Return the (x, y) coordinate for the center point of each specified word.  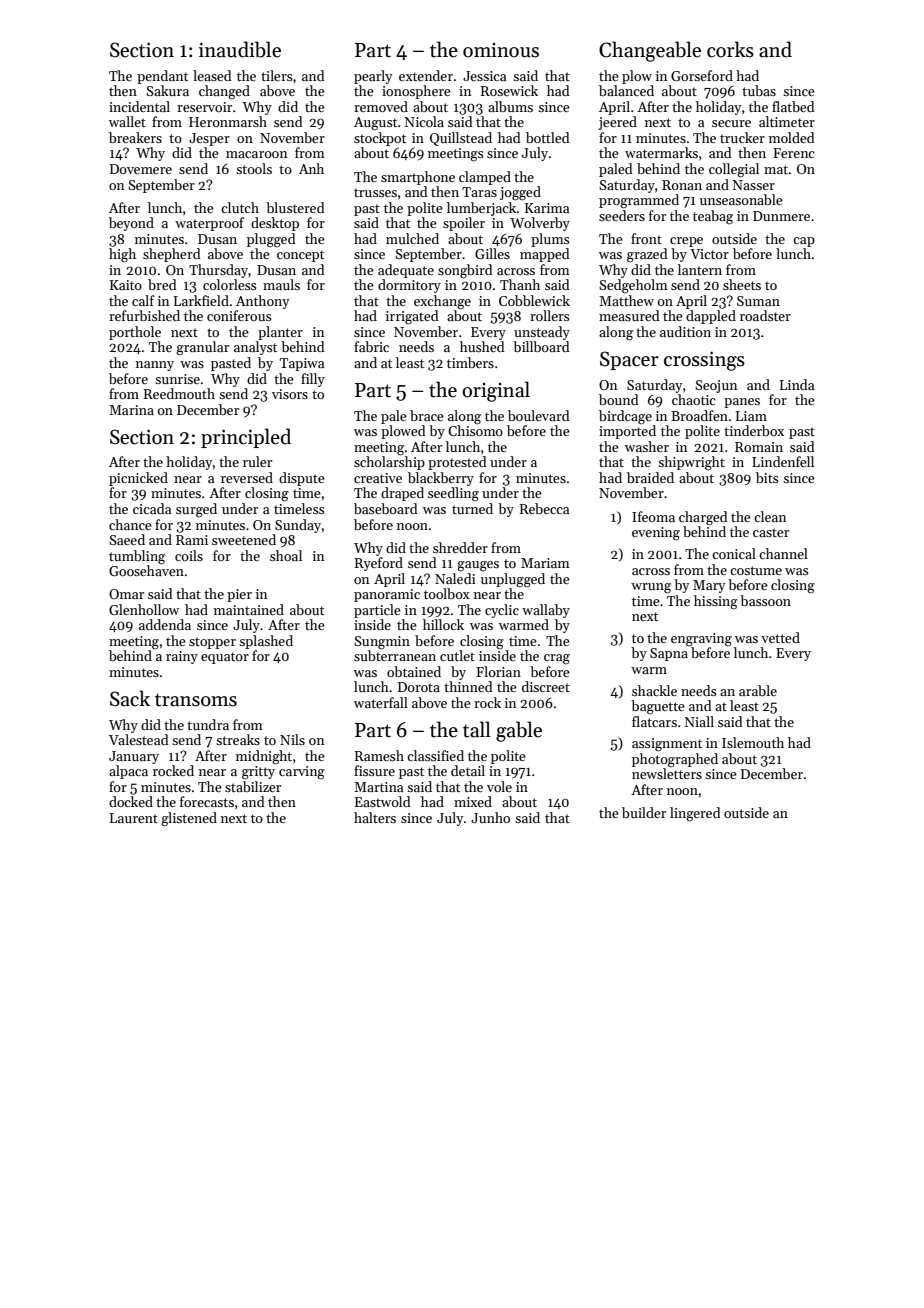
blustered (295, 207)
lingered (695, 814)
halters (375, 817)
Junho (490, 817)
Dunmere (781, 216)
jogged (520, 193)
